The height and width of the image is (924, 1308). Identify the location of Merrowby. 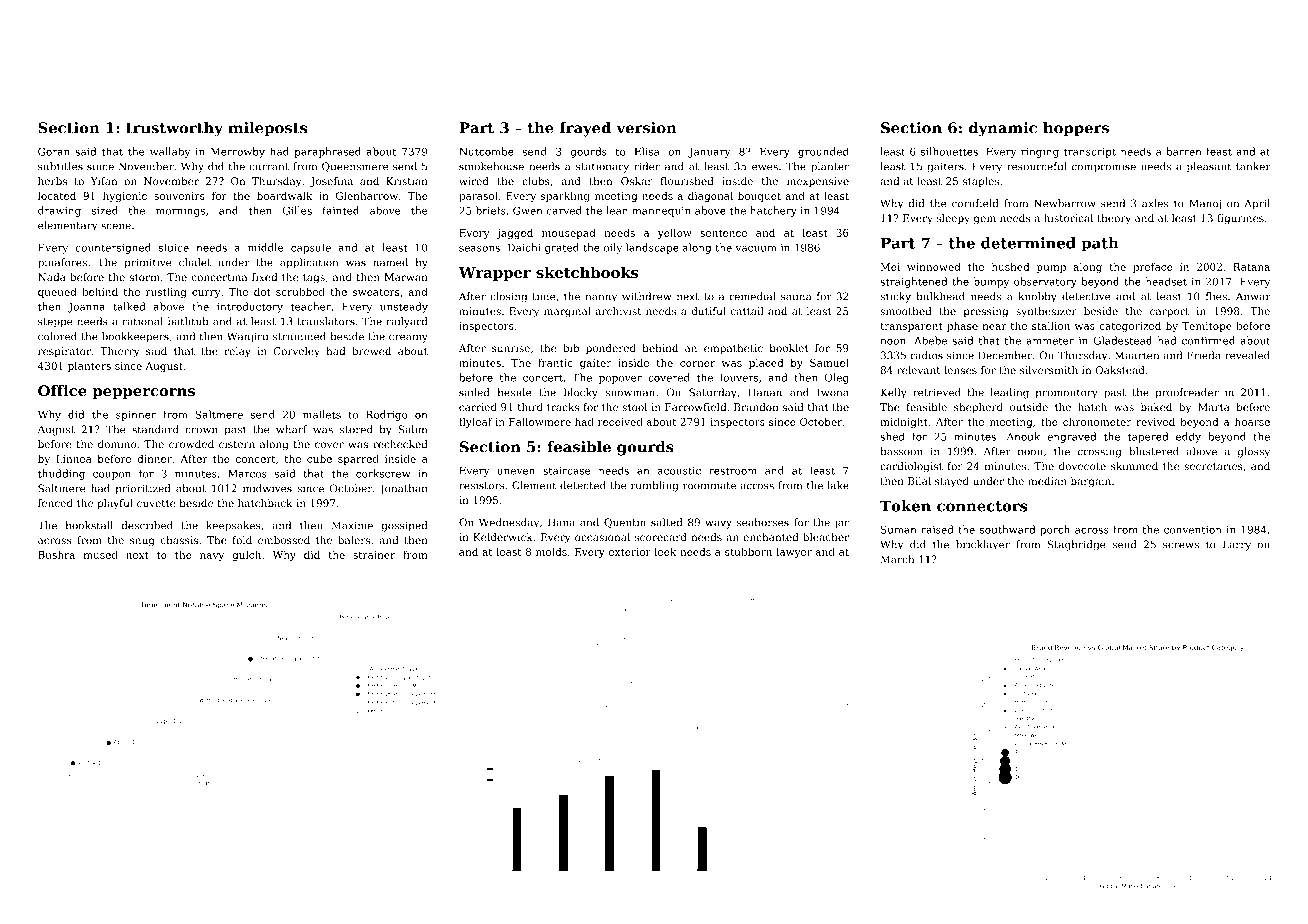
(238, 152).
